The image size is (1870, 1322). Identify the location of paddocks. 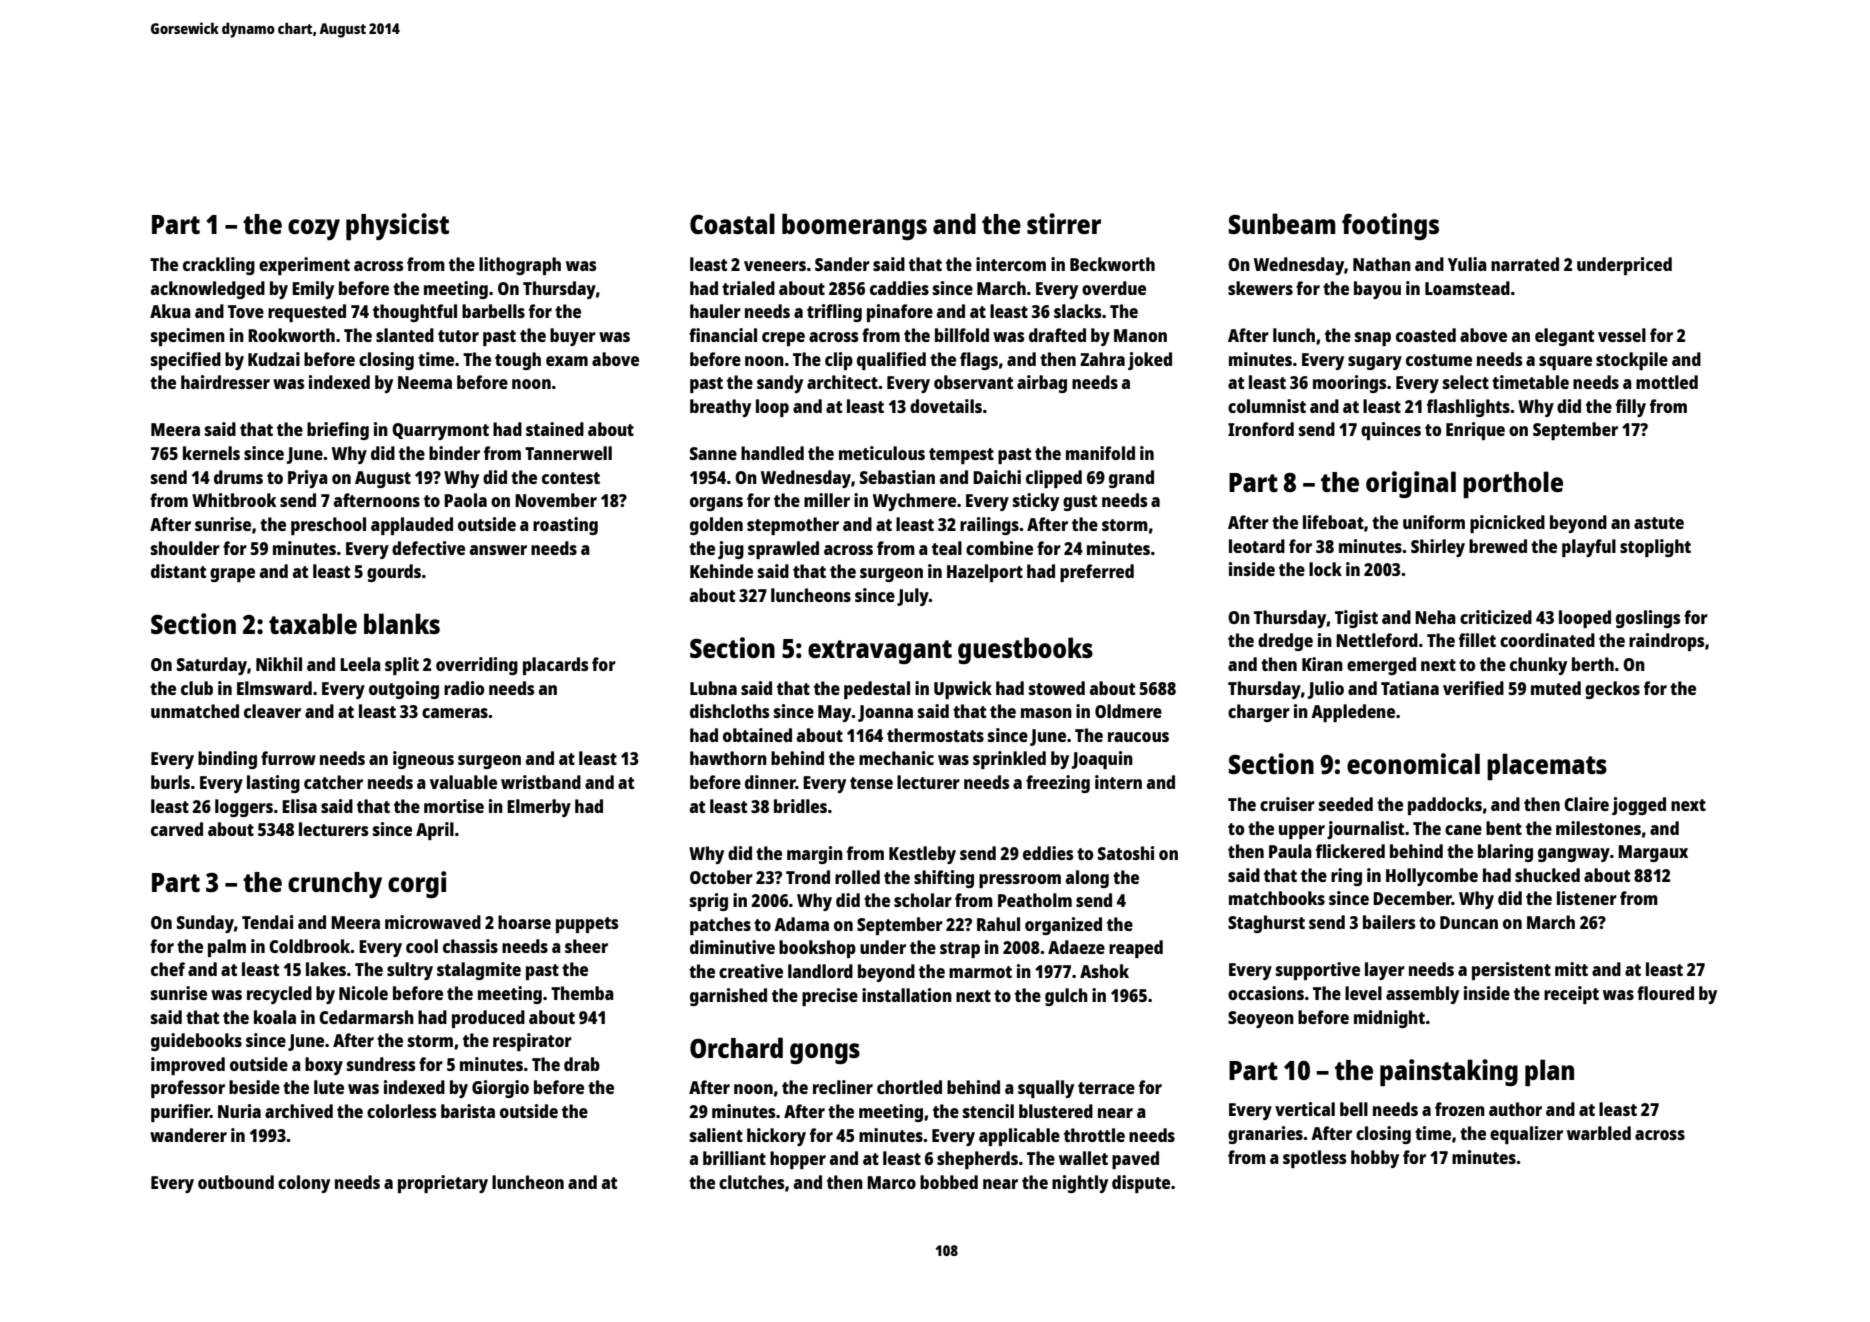
(1445, 806).
